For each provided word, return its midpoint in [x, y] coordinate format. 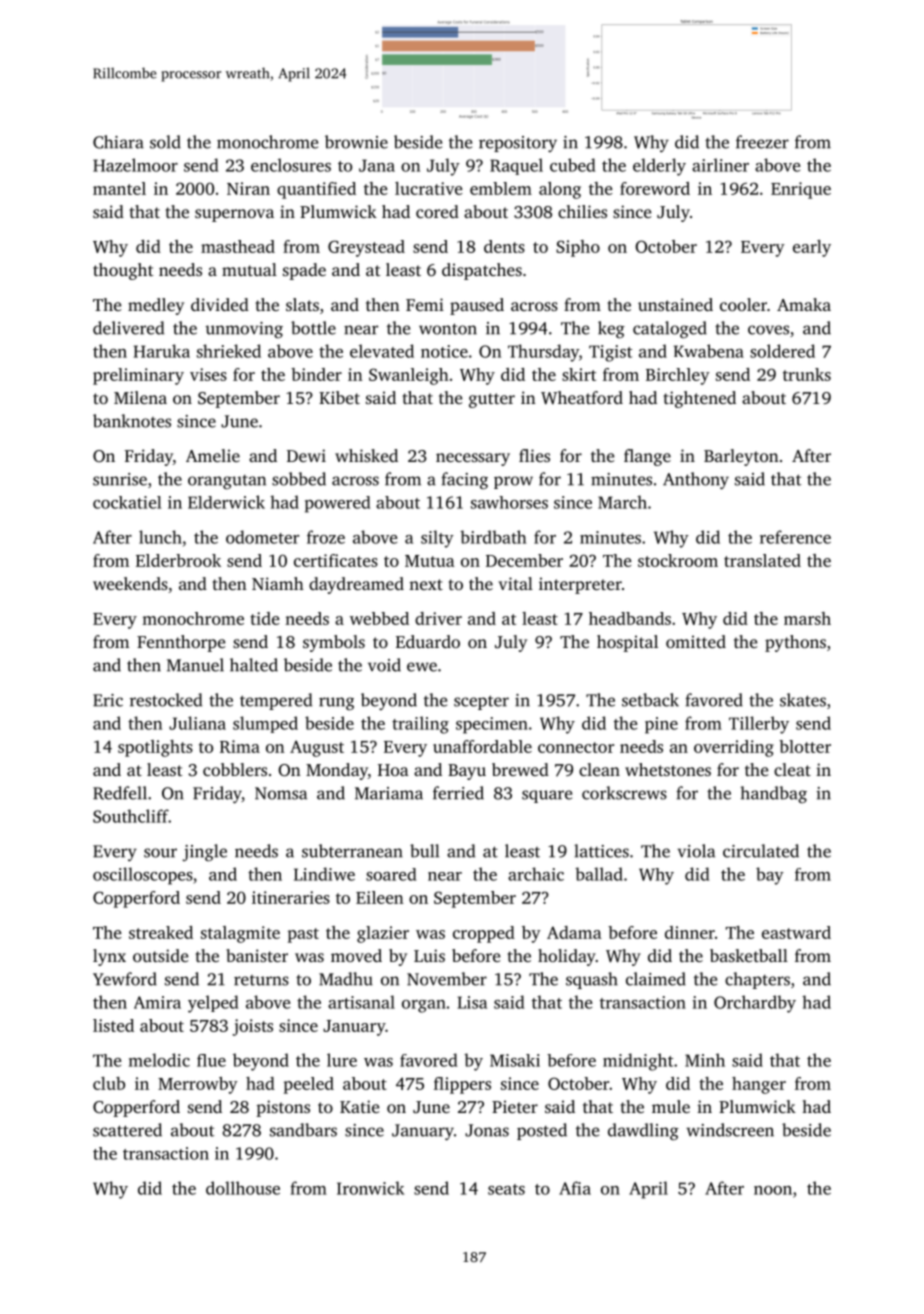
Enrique [801, 190]
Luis [429, 955]
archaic [536, 874]
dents [504, 246]
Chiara [118, 142]
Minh [705, 1060]
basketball [749, 955]
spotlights [155, 748]
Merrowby [198, 1085]
